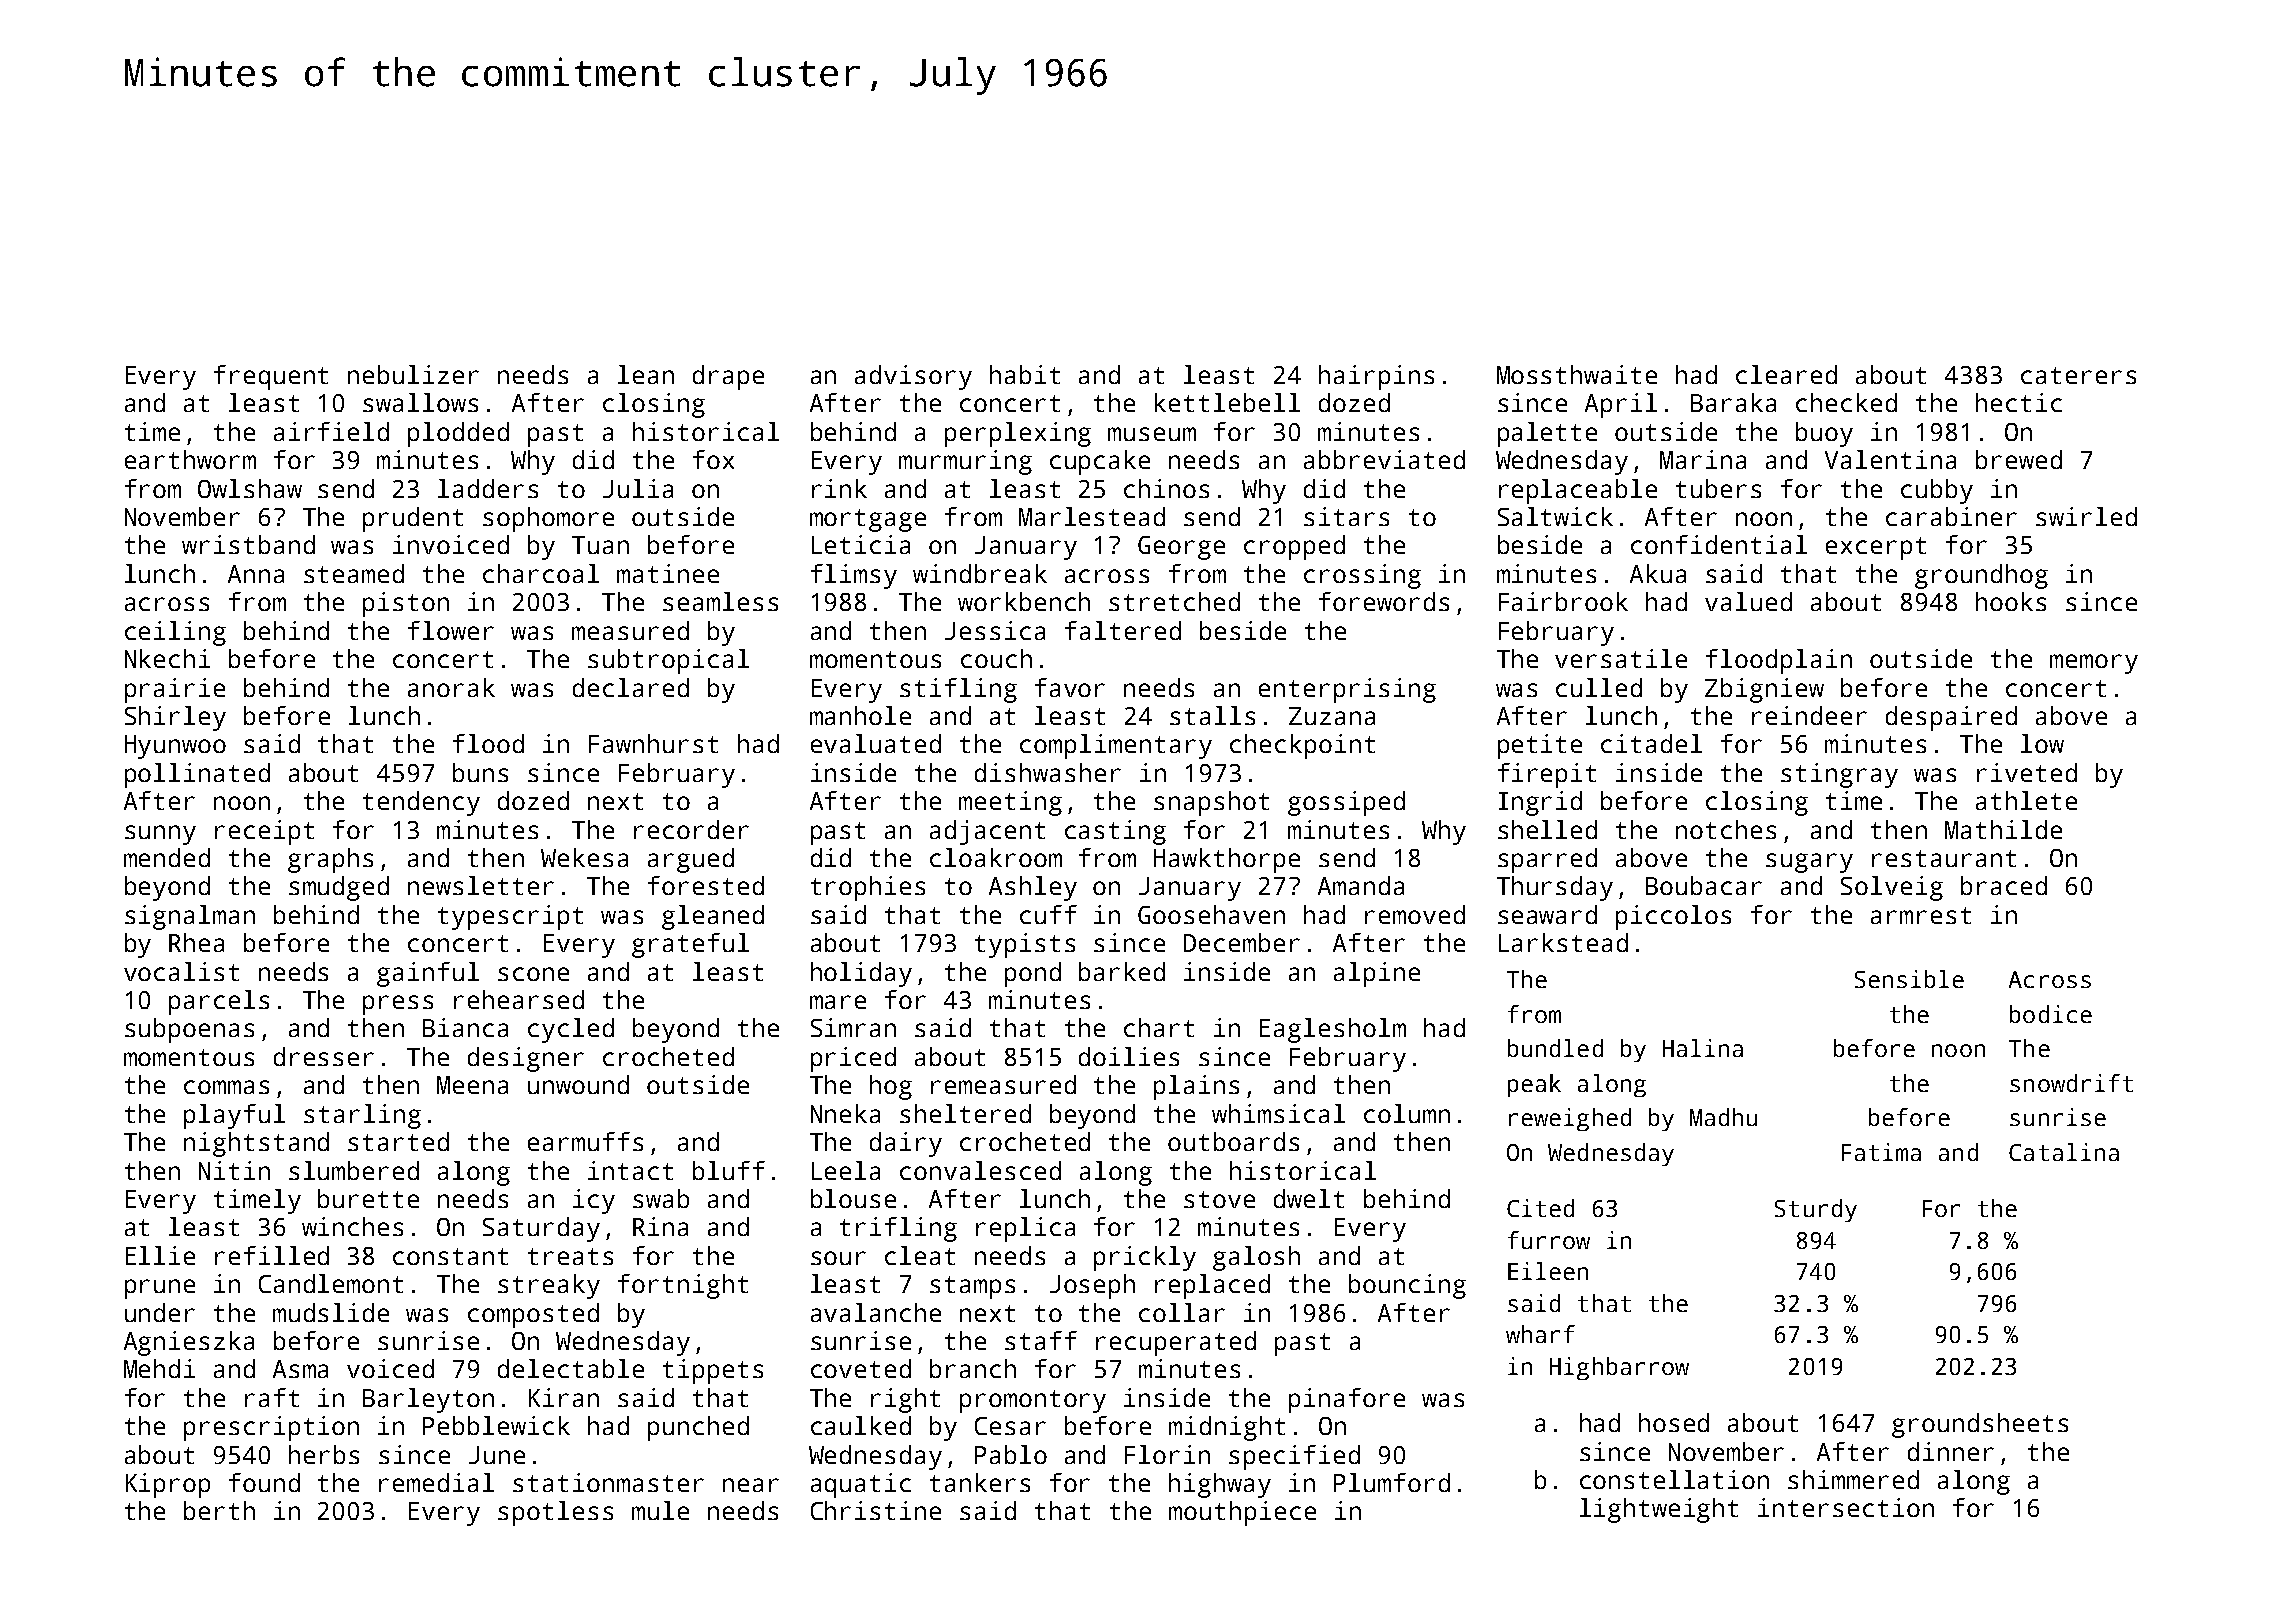 The width and height of the document is (2282, 1614). What do you see at coordinates (698, 1428) in the document?
I see `punched` at bounding box center [698, 1428].
